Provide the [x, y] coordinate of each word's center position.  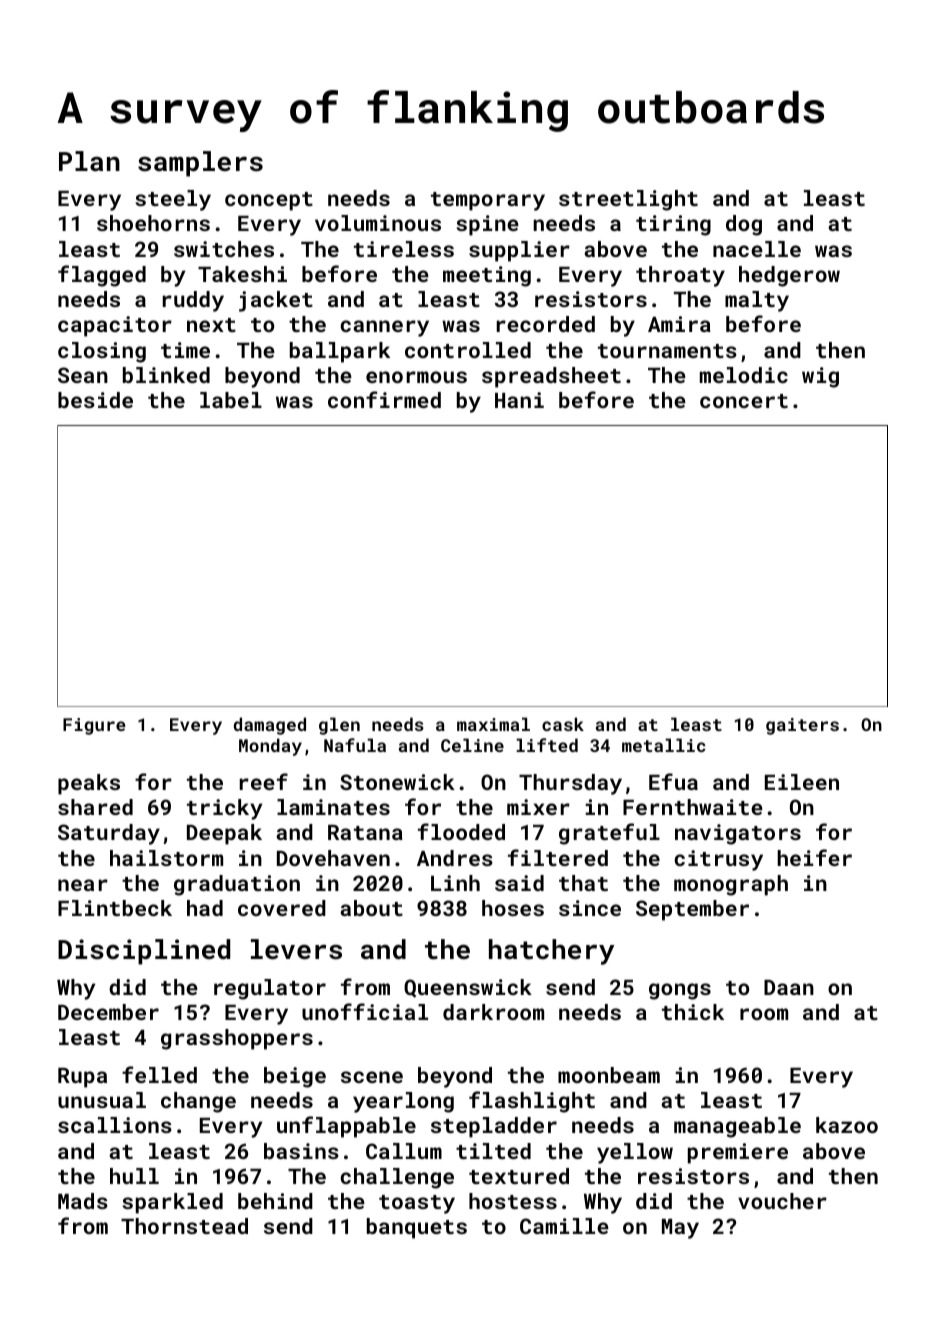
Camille [564, 1226]
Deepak [224, 834]
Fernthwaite [693, 807]
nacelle [757, 249]
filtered [558, 857]
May [680, 1229]
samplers [200, 164]
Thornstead [184, 1226]
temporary [488, 201]
